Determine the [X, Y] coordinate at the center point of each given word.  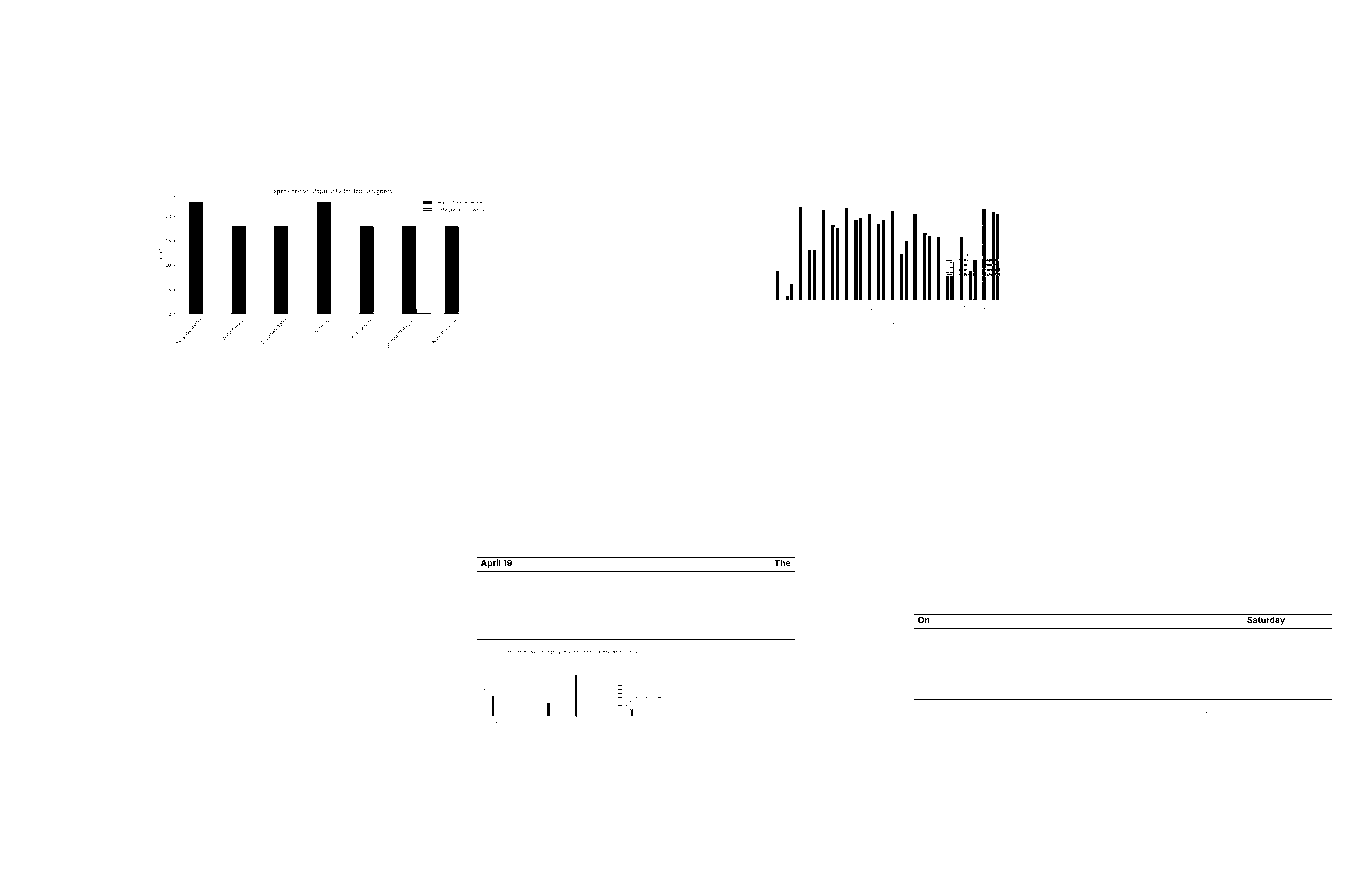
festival [1082, 713]
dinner [352, 661]
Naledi [337, 446]
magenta [176, 676]
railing [345, 769]
